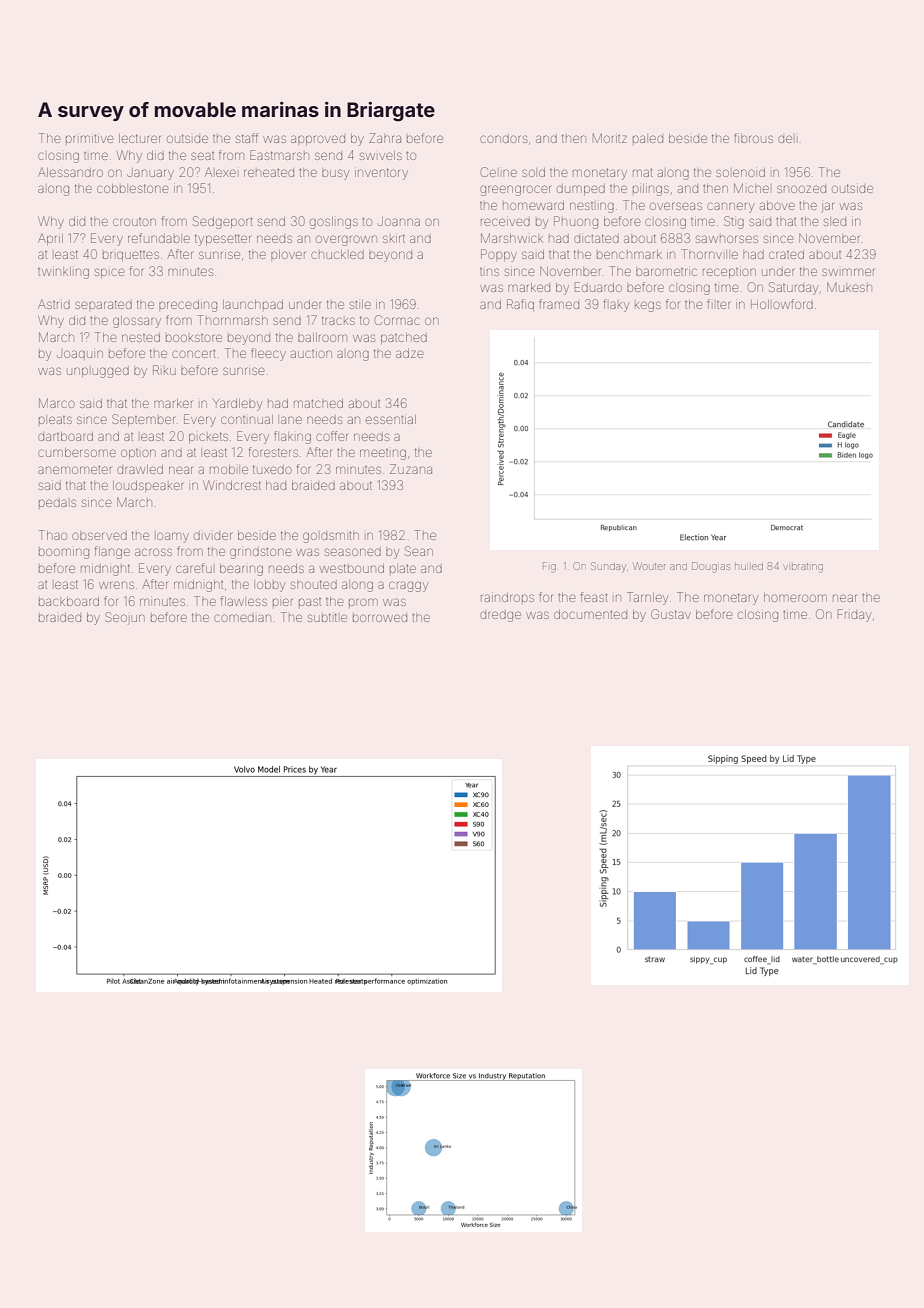  I want to click on Zahra, so click(385, 138).
